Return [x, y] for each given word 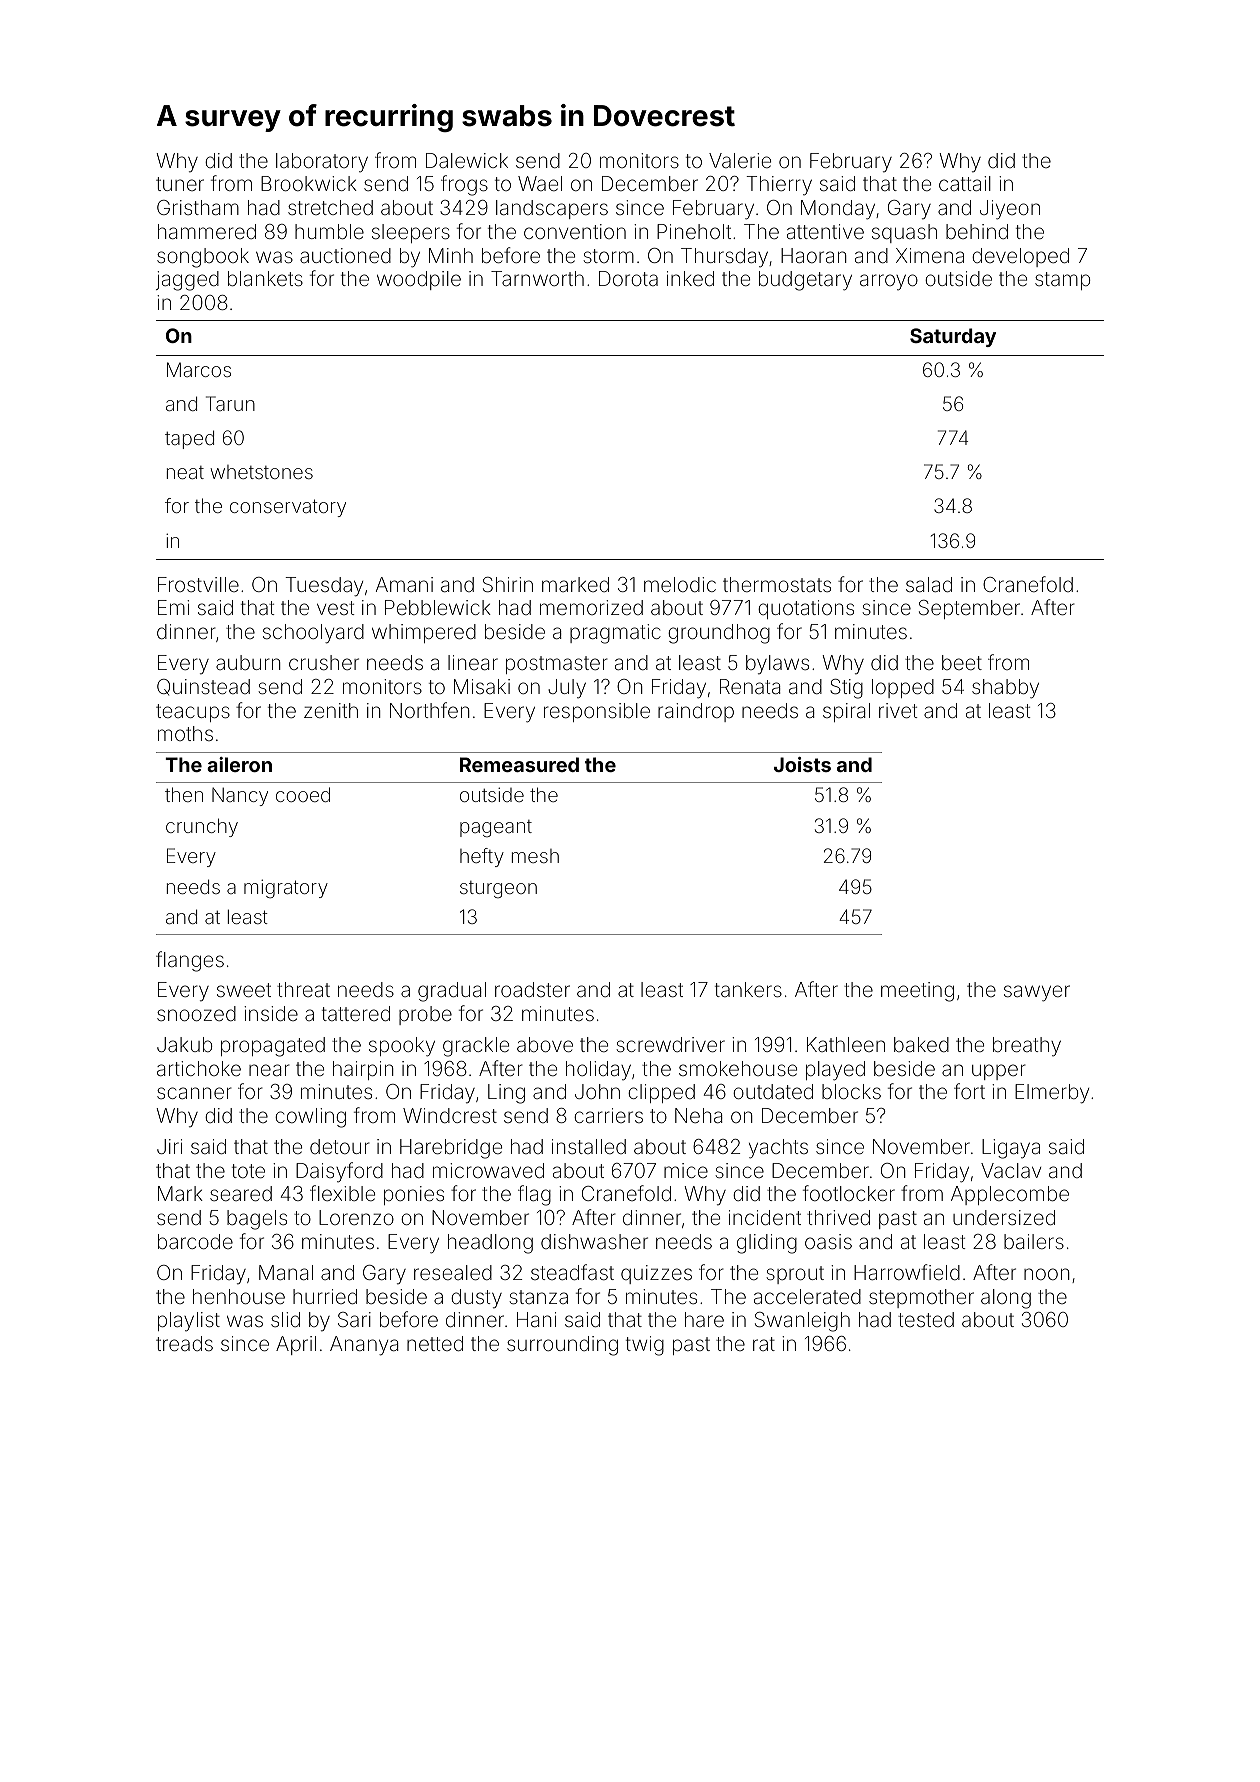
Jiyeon [1010, 210]
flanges [190, 961]
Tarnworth [537, 278]
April [296, 1345]
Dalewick [467, 160]
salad [929, 584]
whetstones [261, 472]
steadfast [572, 1272]
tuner [180, 184]
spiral [846, 712]
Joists [802, 764]
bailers [1034, 1241]
